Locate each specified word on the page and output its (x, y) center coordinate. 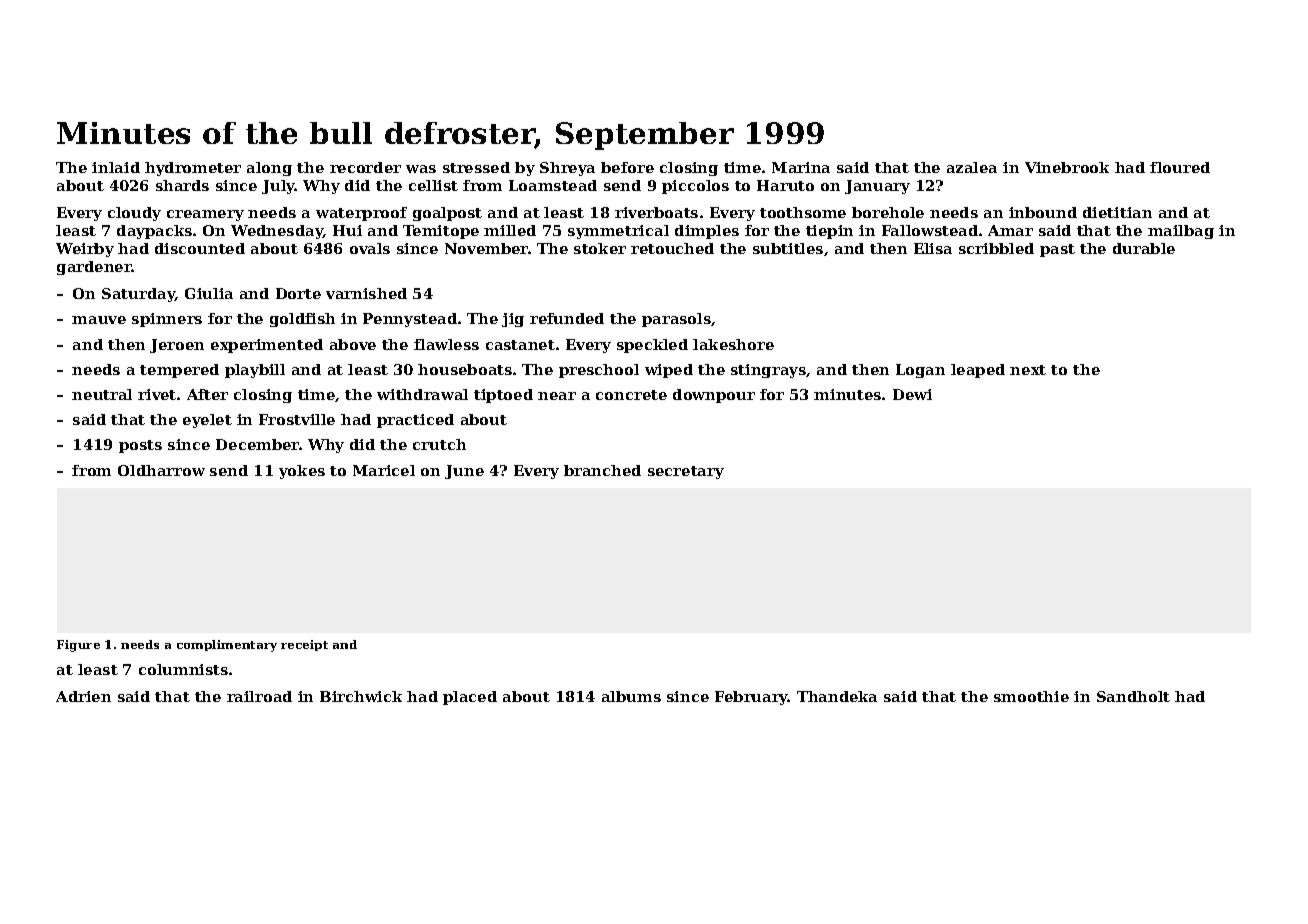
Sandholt (1133, 696)
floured (1180, 167)
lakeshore (733, 344)
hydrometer (193, 169)
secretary (686, 472)
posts (140, 446)
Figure (78, 646)
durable (1144, 248)
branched (602, 470)
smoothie (1031, 696)
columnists (183, 669)
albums (631, 696)
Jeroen (177, 346)
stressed (476, 167)
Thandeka (837, 696)
